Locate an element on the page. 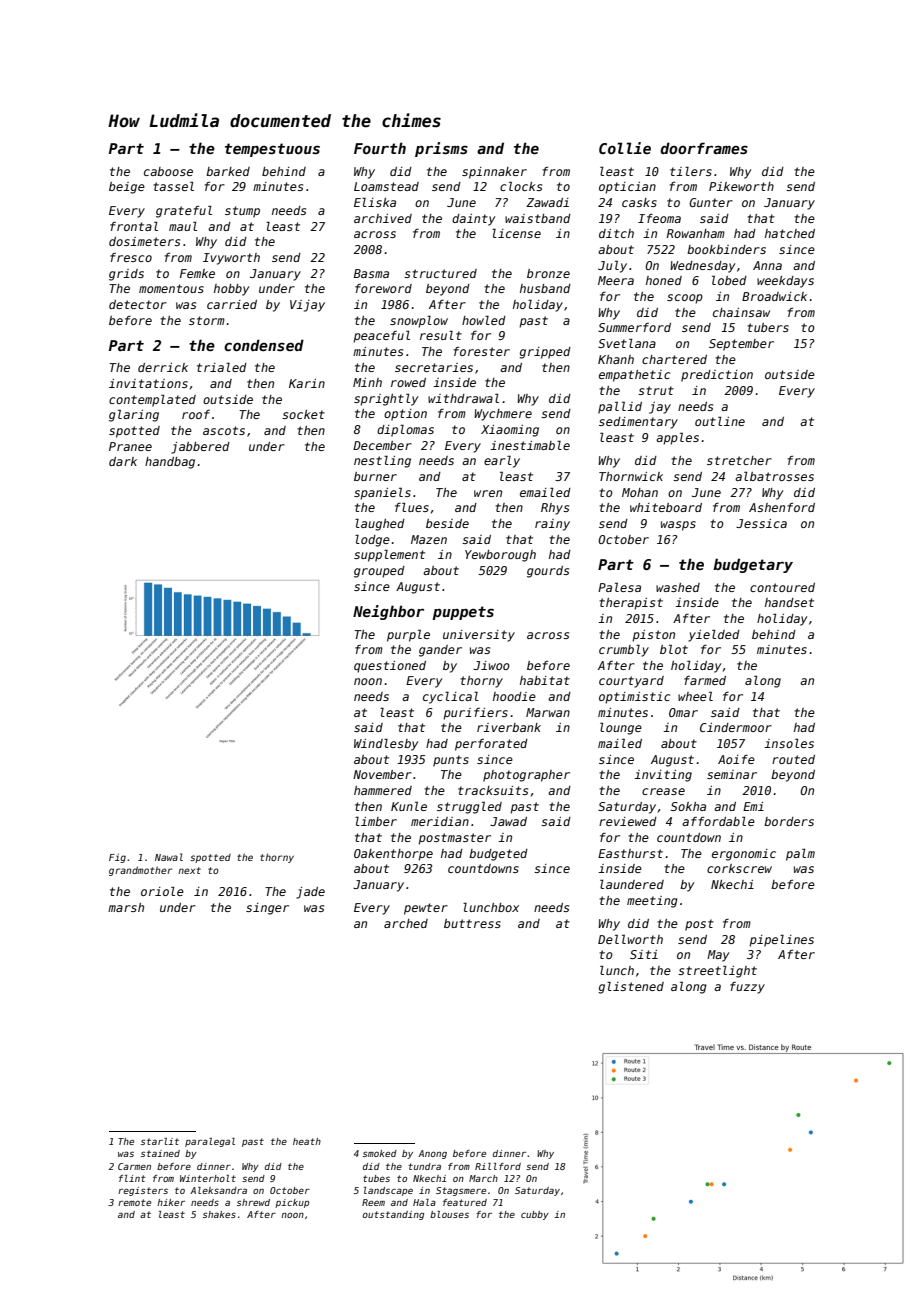 Image resolution: width=924 pixels, height=1308 pixels. seminar is located at coordinates (732, 774).
